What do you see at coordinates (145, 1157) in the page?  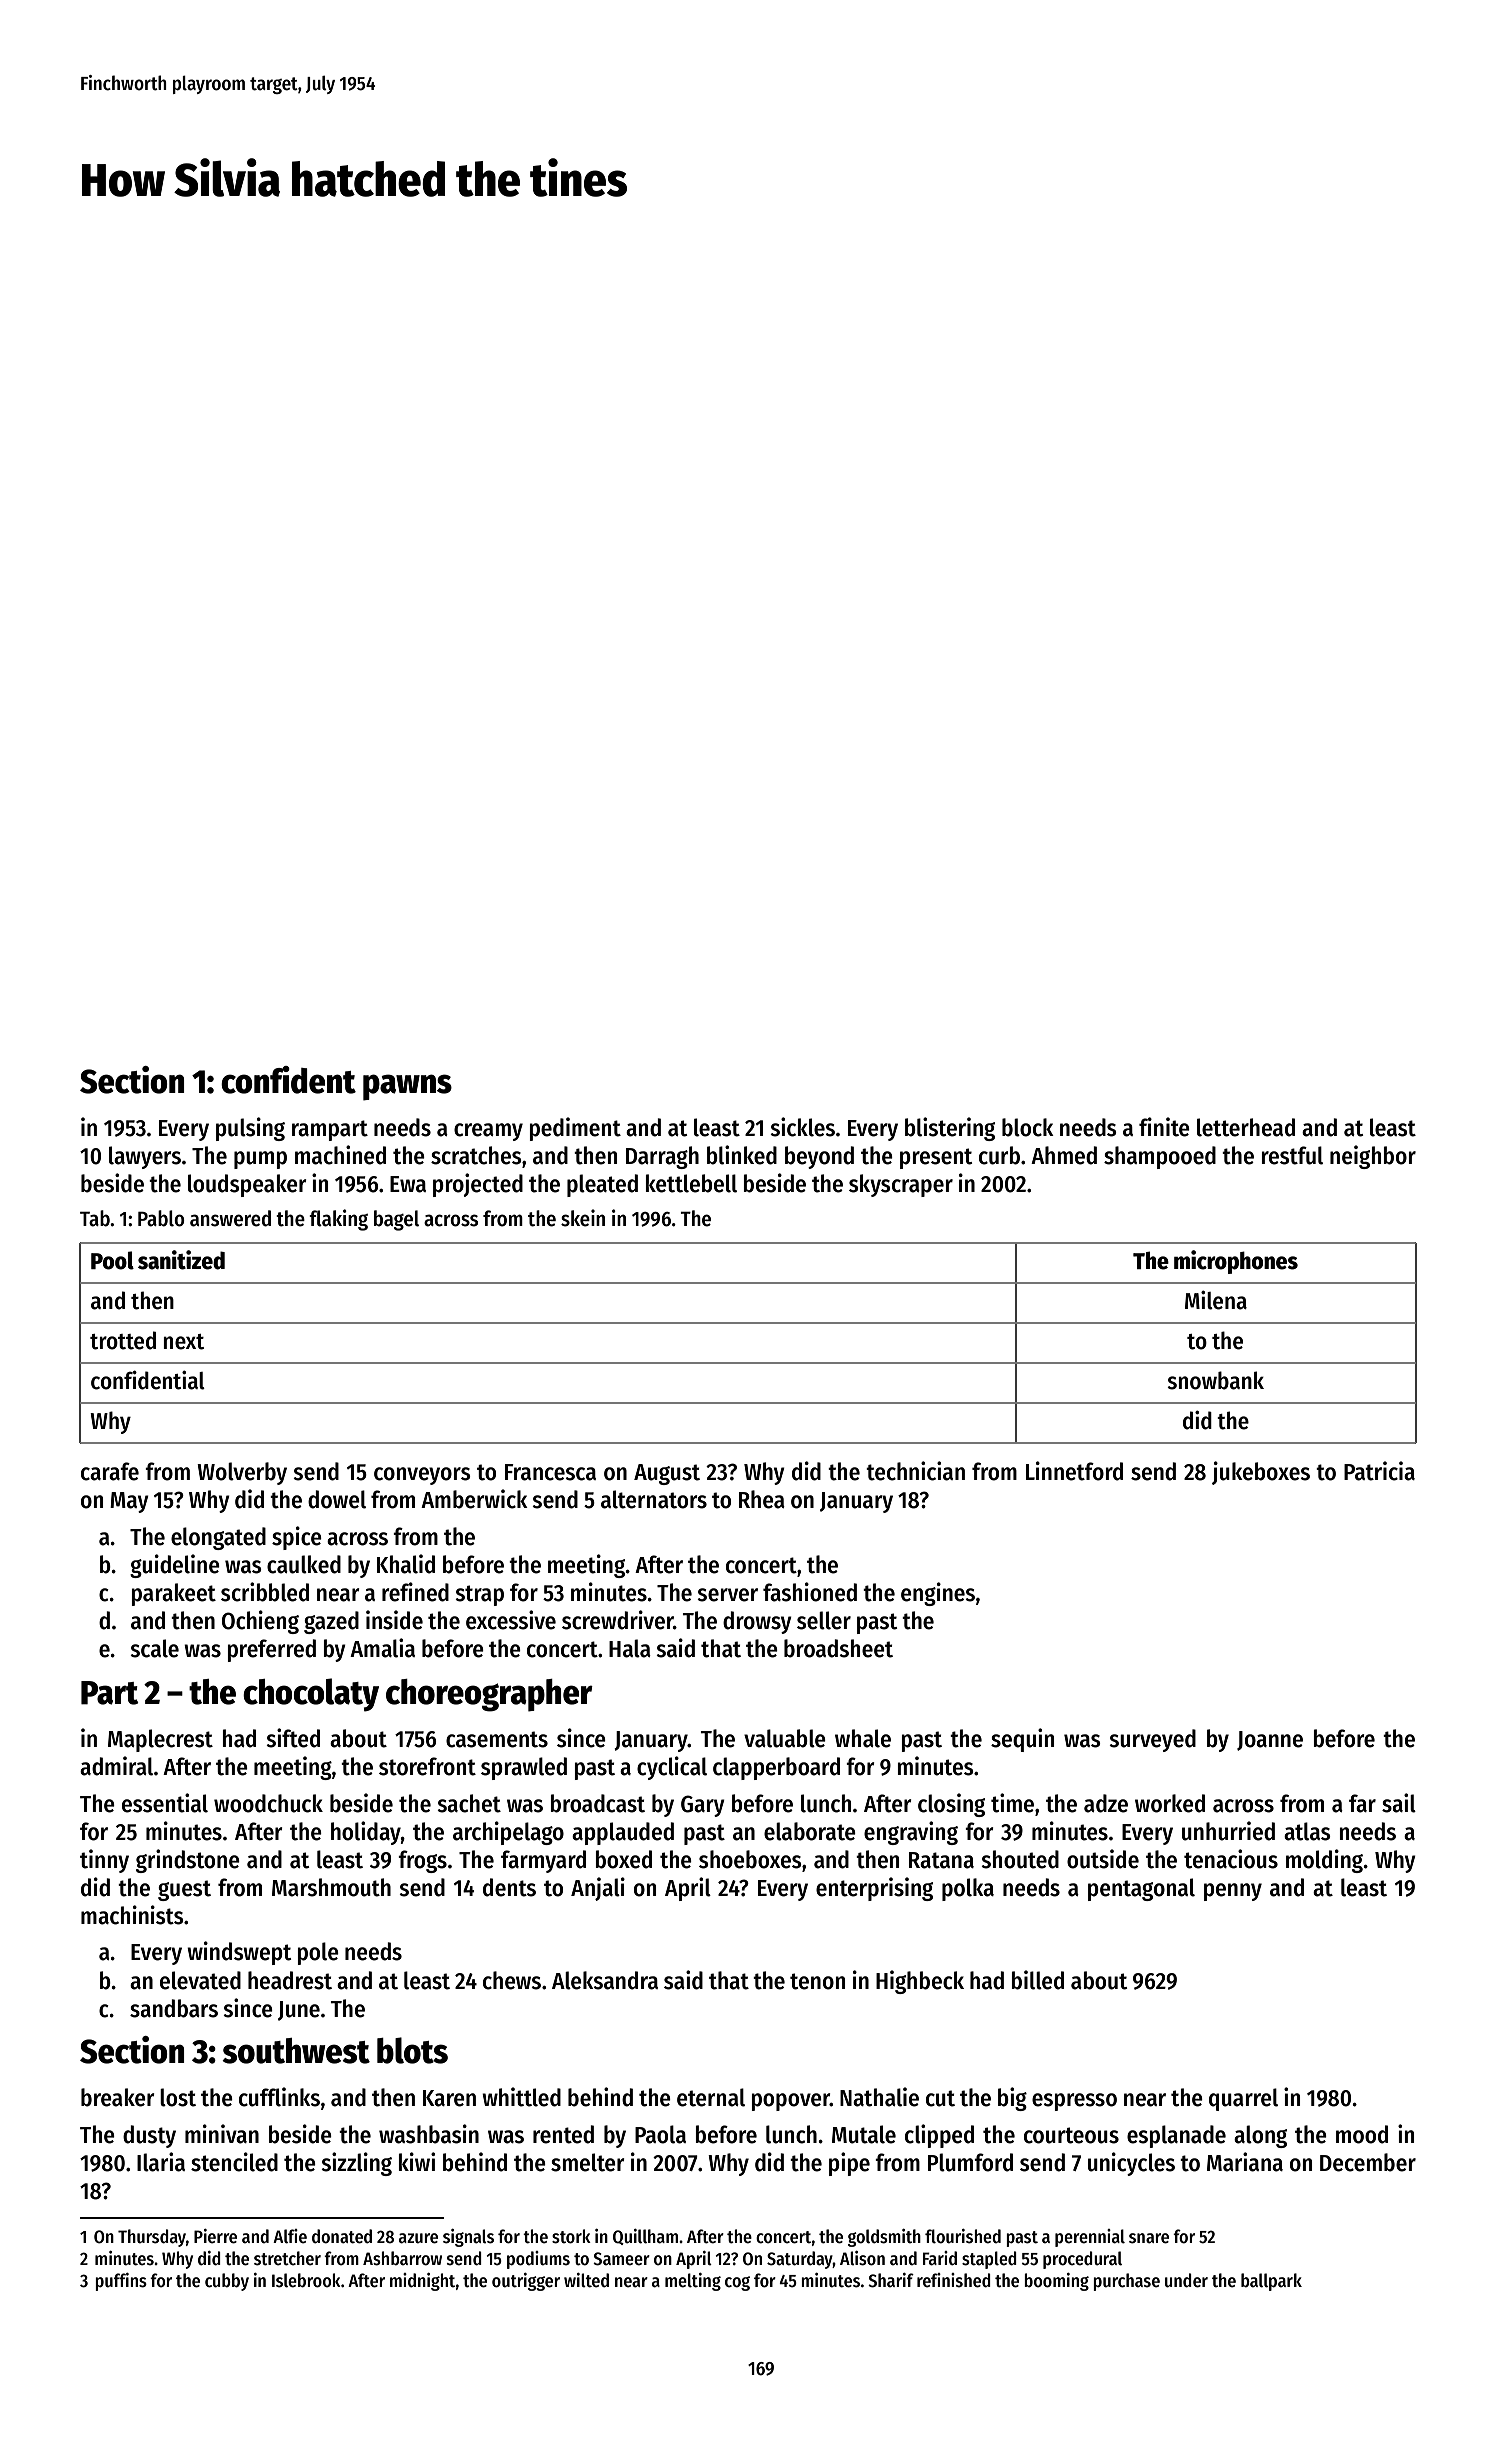 I see `lawyers` at bounding box center [145, 1157].
